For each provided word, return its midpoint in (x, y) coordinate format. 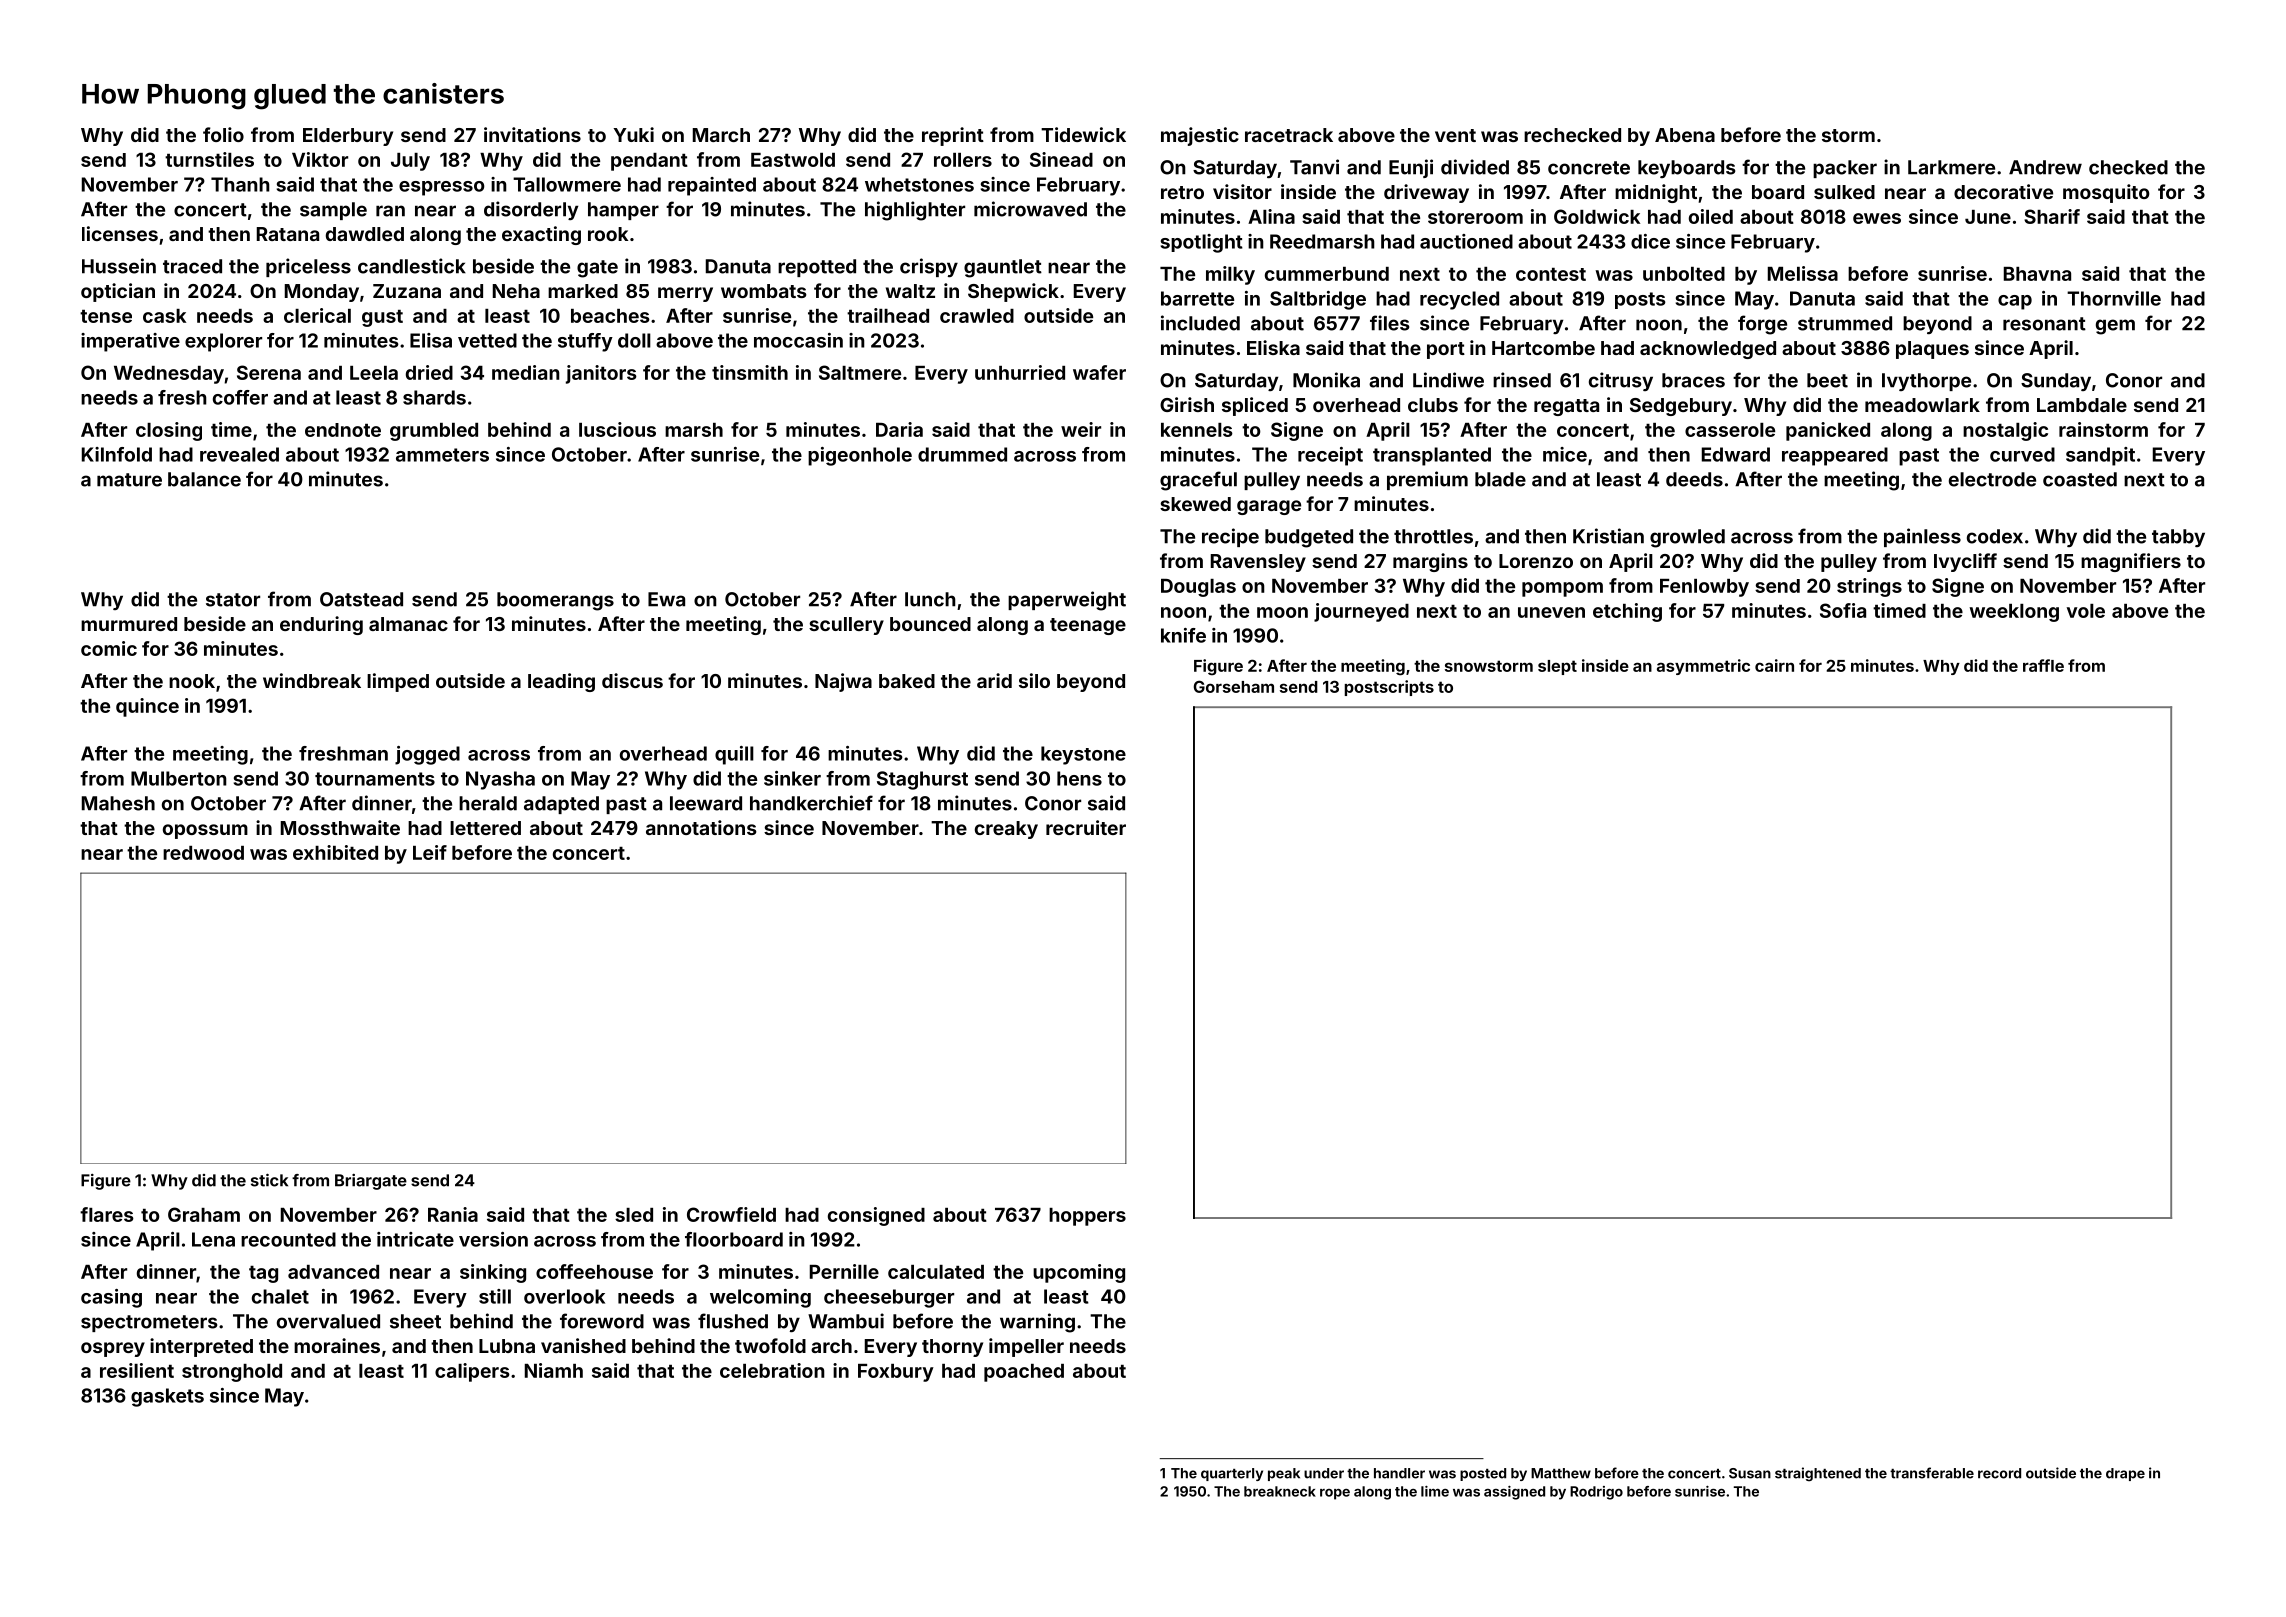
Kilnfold (117, 454)
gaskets (167, 1397)
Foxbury (896, 1373)
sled (634, 1215)
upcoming (1079, 1273)
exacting (541, 235)
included (1200, 323)
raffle (2043, 665)
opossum (205, 831)
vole (2086, 611)
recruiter (1086, 827)
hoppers (1087, 1217)
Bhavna (2037, 274)
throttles (1433, 536)
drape (2125, 1474)
